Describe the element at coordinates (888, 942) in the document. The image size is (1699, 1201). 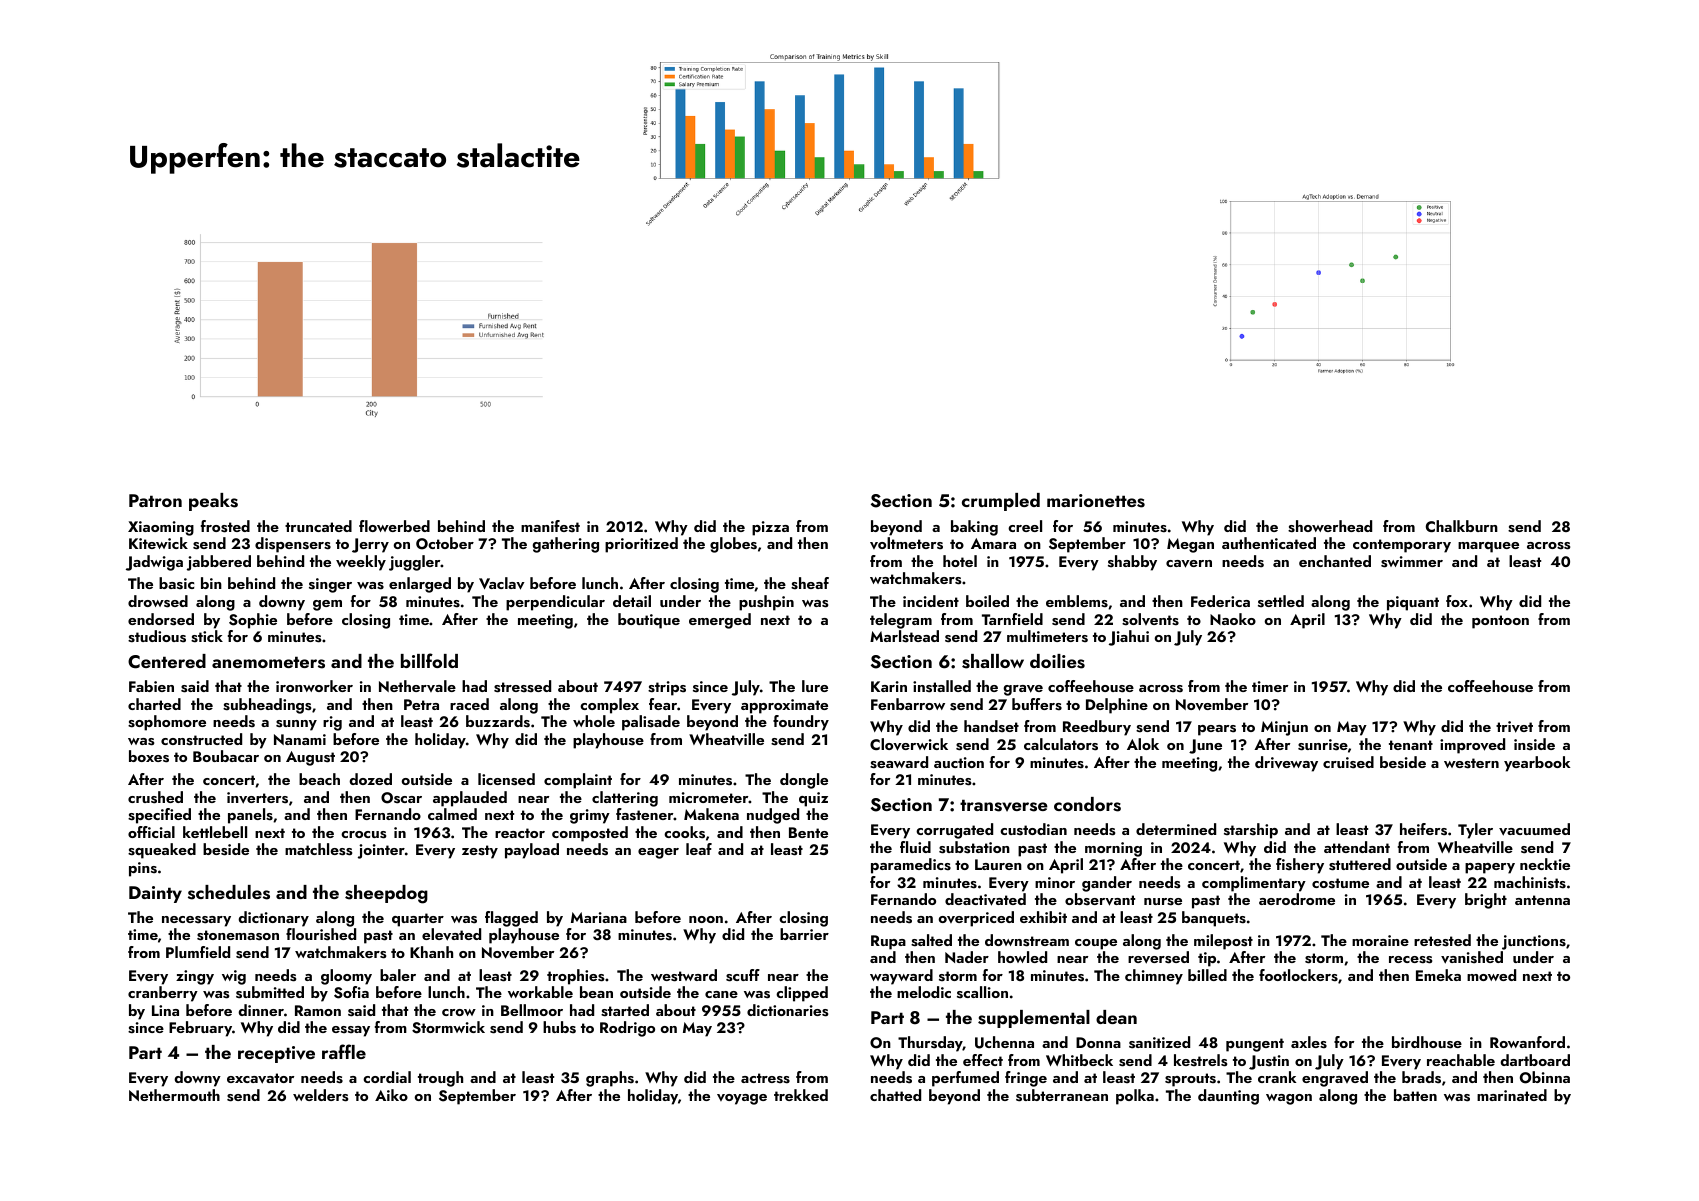
I see `Rupa` at that location.
